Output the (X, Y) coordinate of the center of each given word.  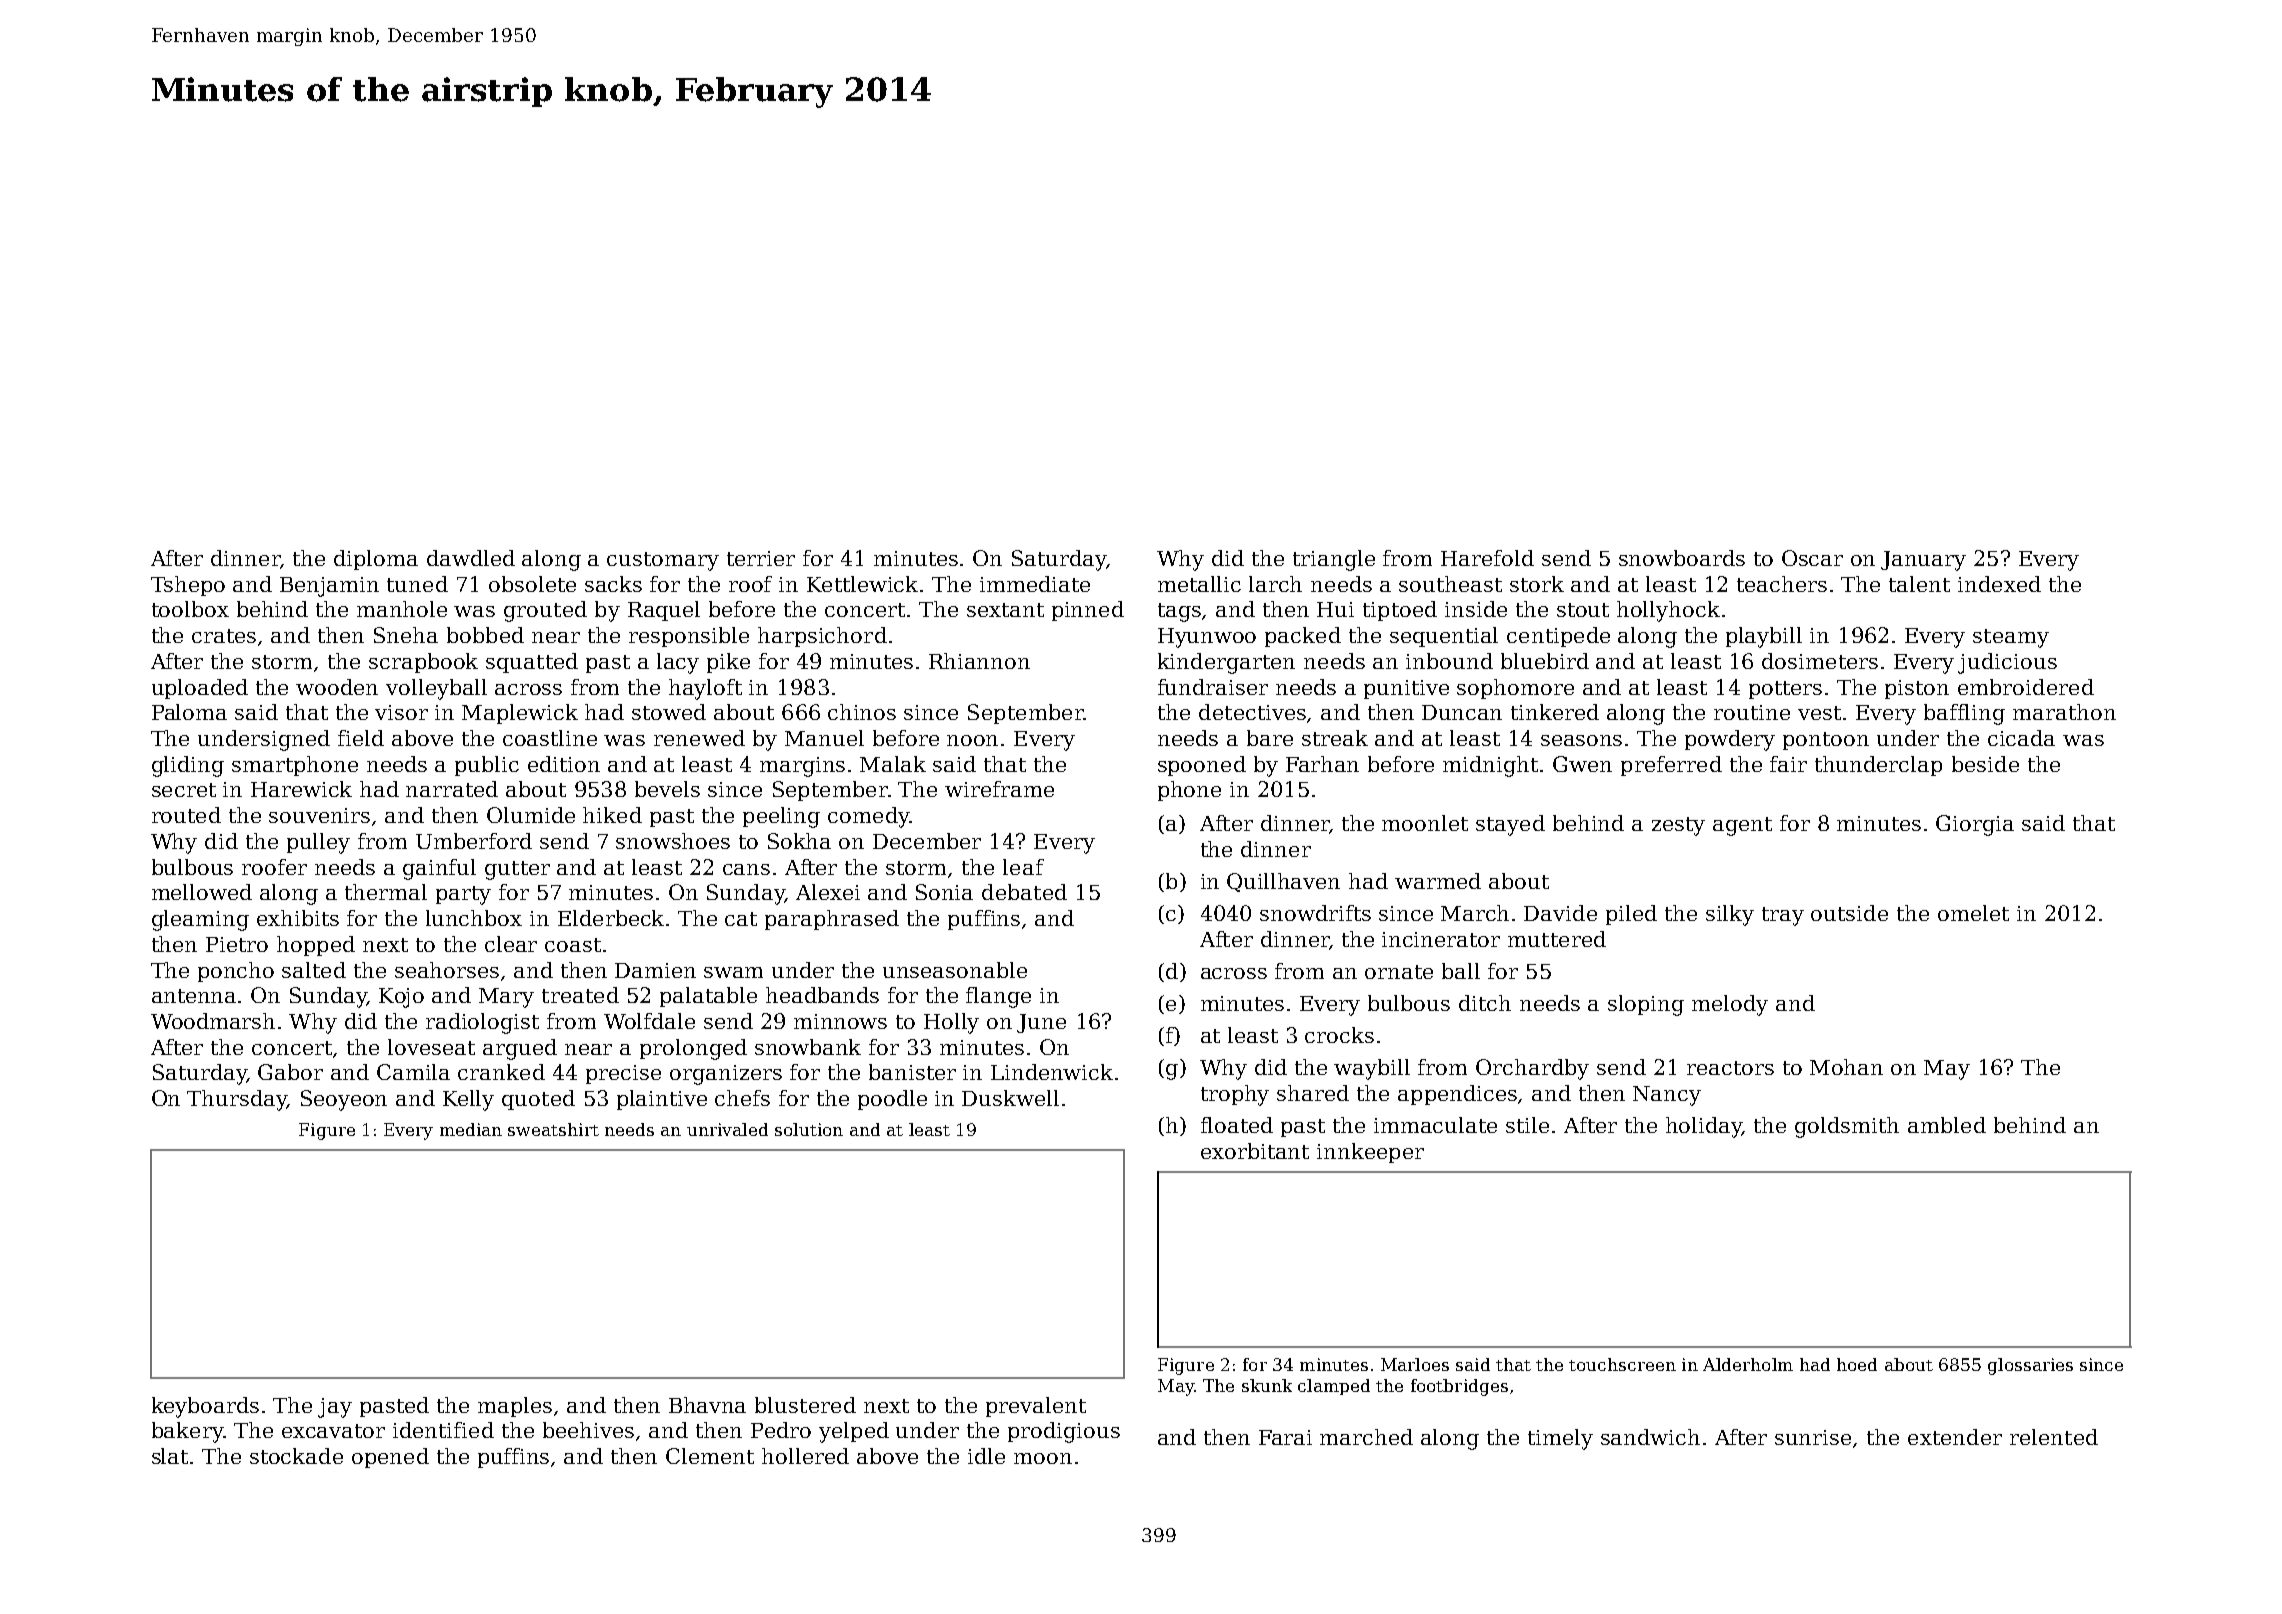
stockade (296, 1456)
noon (972, 740)
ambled (1947, 1125)
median (471, 1129)
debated (1024, 892)
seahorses (447, 970)
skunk (1267, 1385)
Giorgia (1975, 825)
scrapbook (423, 663)
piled (1631, 915)
